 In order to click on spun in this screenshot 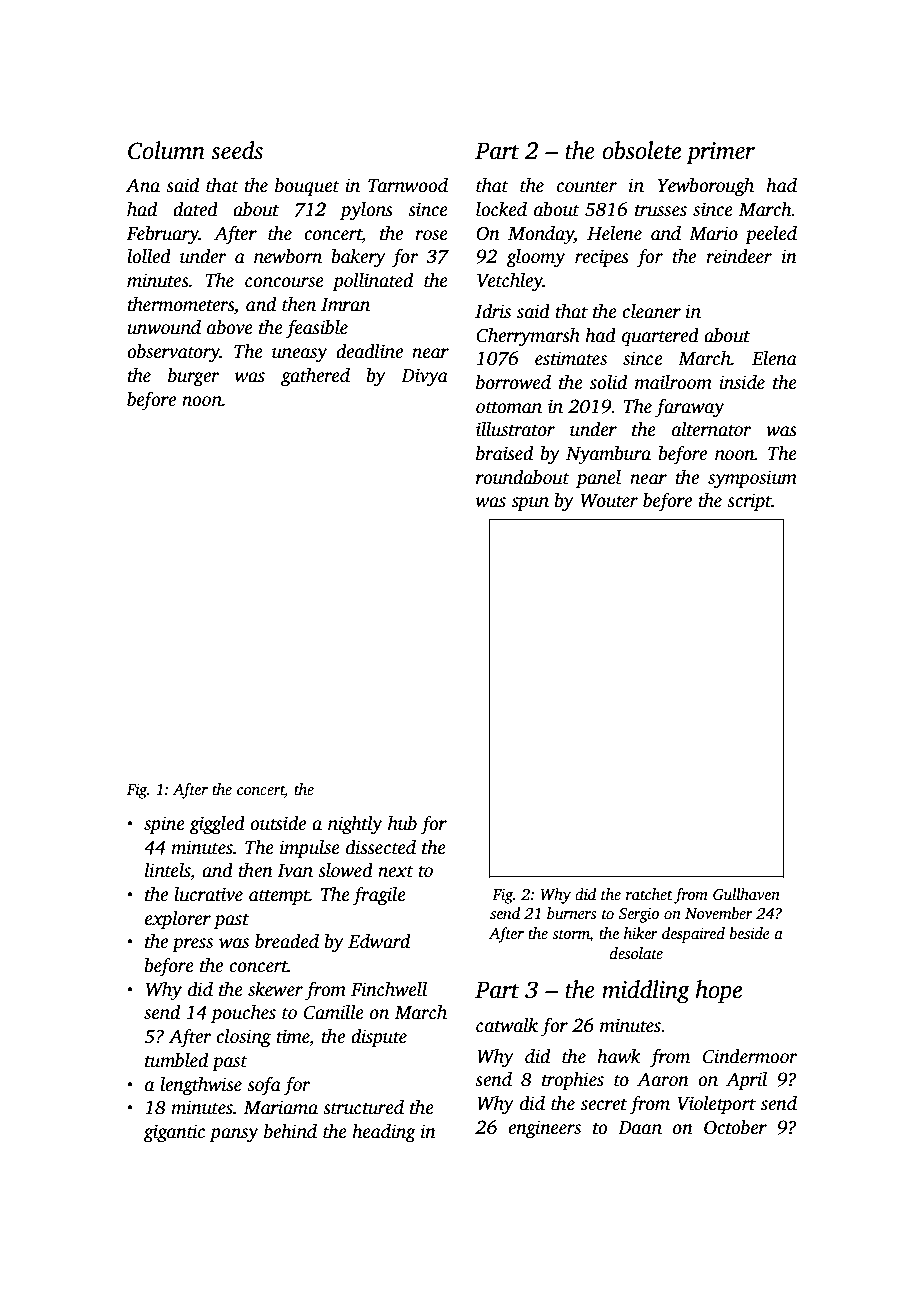, I will do `click(530, 504)`.
